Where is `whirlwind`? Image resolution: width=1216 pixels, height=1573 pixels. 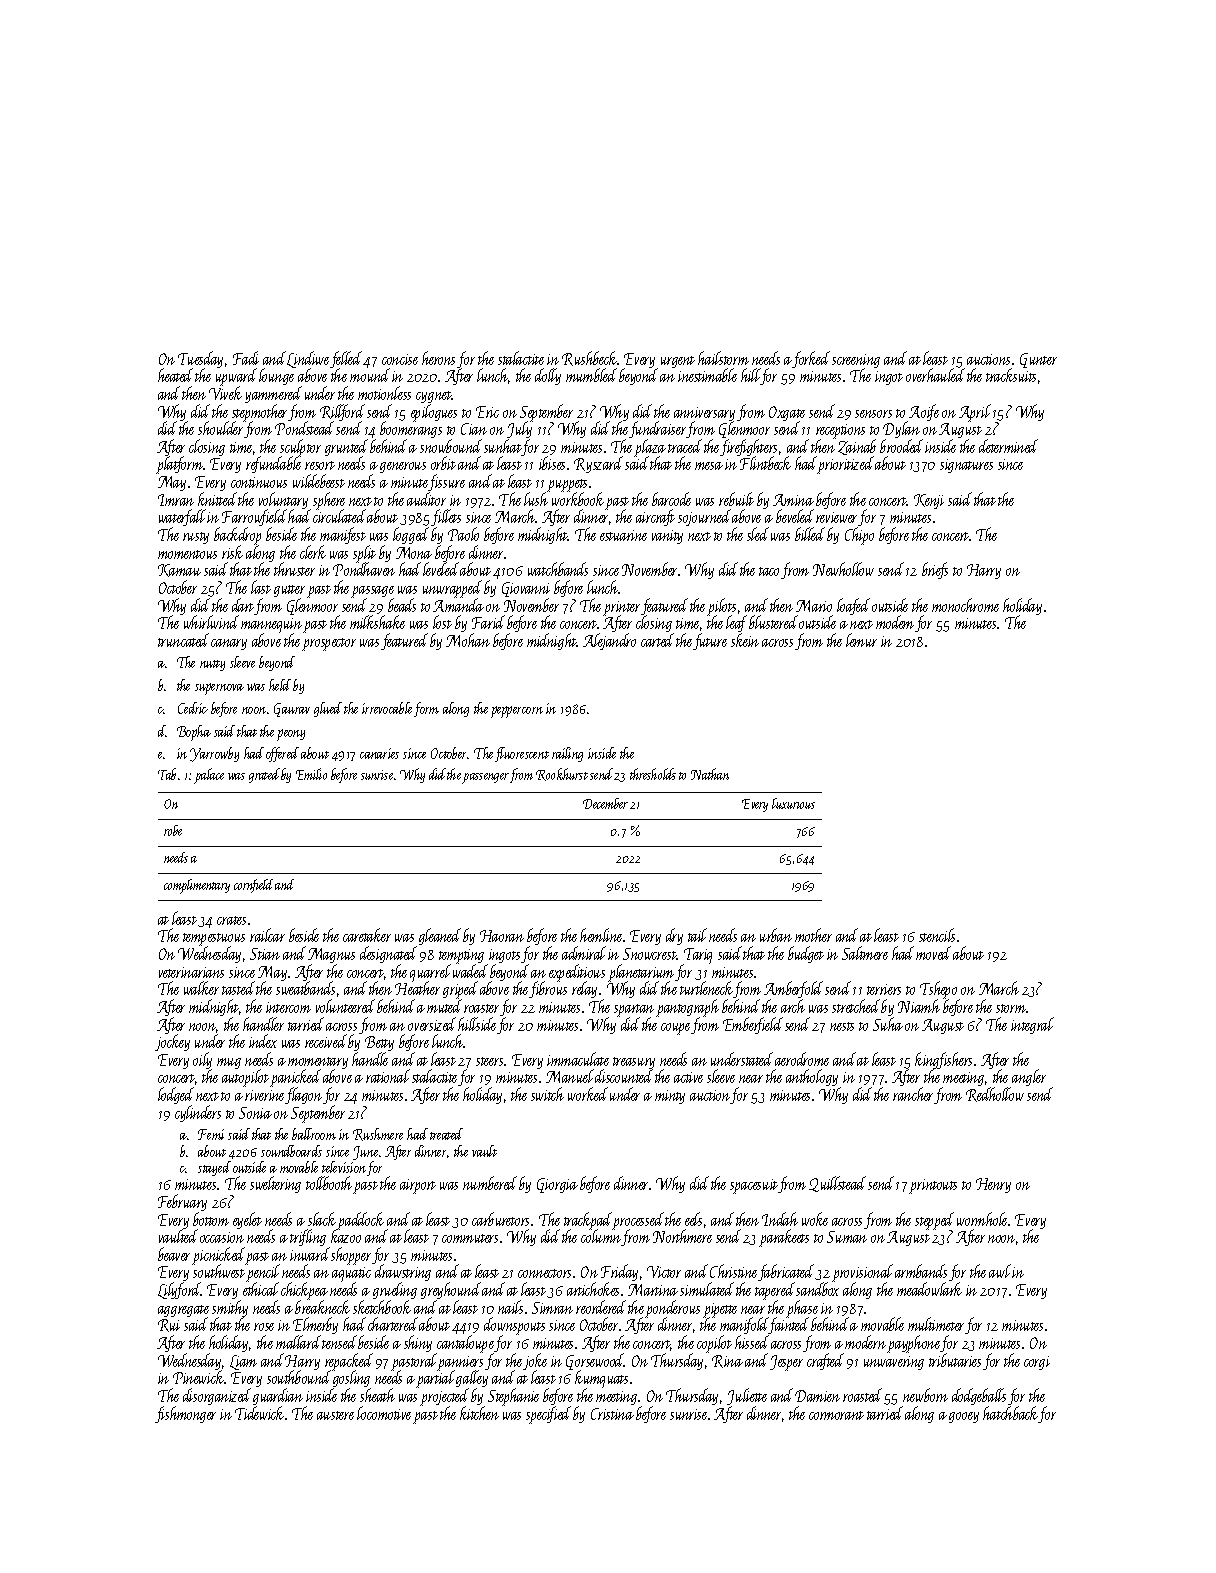 whirlwind is located at coordinates (211, 622).
